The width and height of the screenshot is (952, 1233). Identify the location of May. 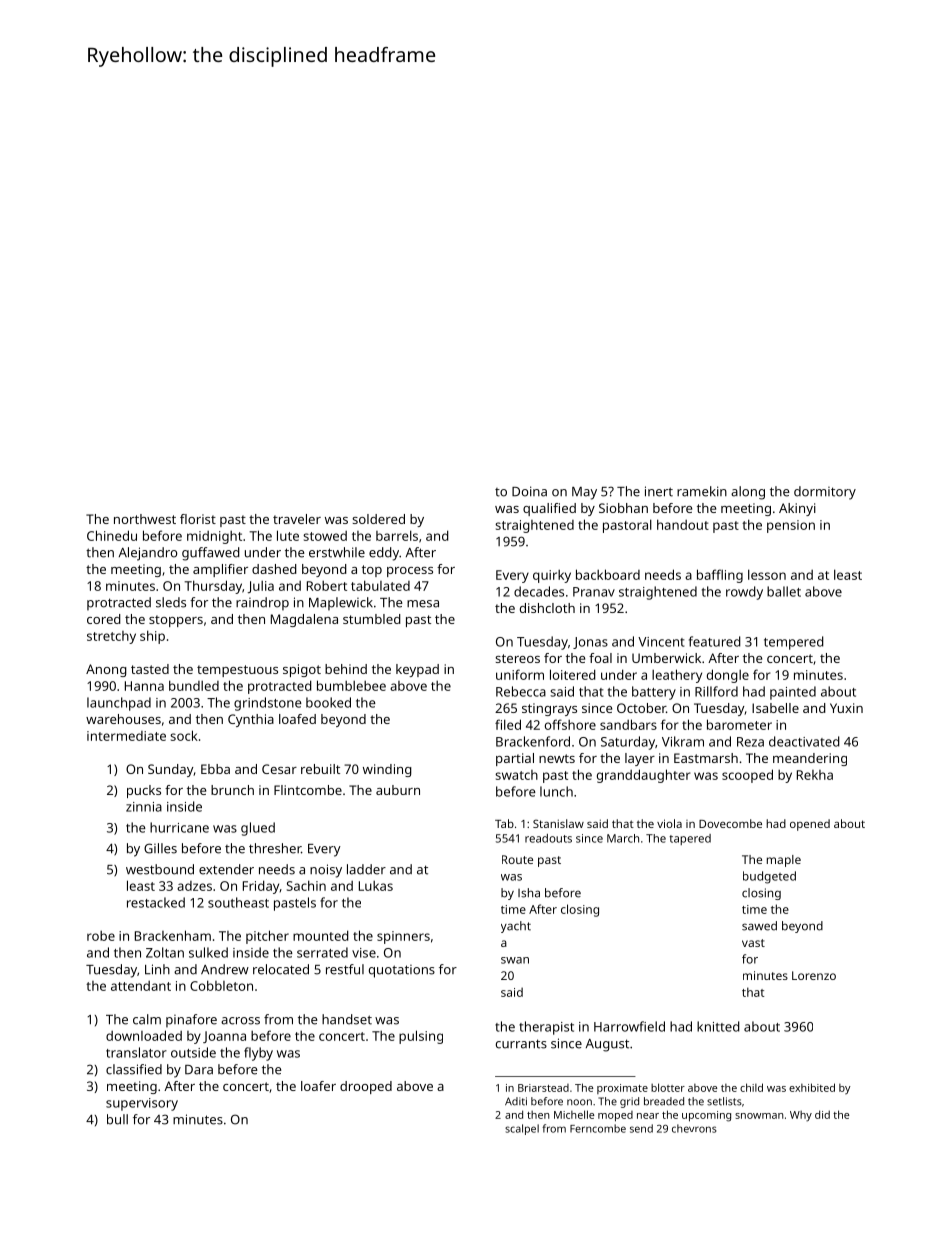
(584, 493).
